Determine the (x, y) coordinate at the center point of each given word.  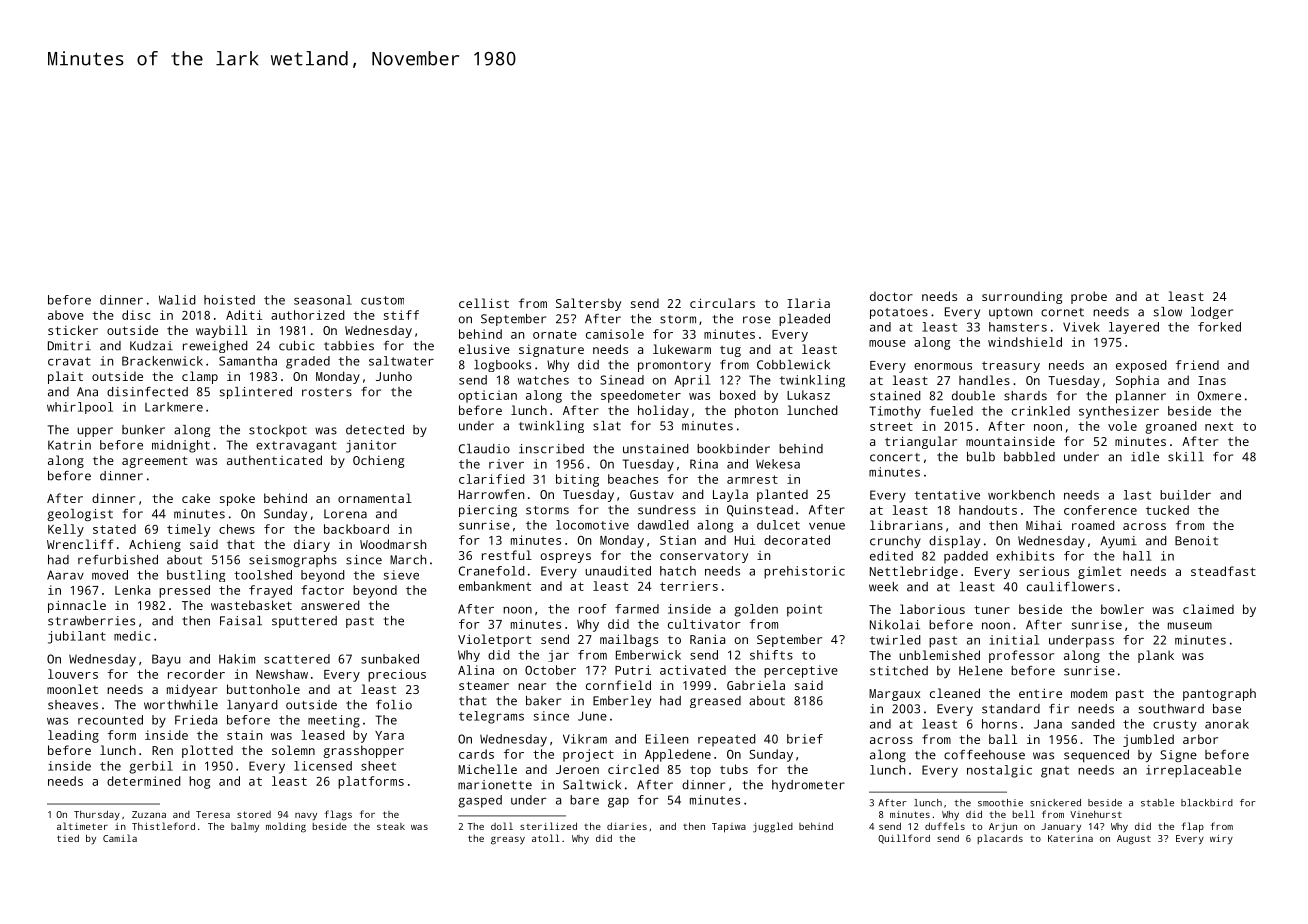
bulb (981, 457)
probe (1089, 297)
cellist (484, 303)
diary (312, 545)
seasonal (323, 300)
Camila (120, 838)
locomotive (592, 525)
